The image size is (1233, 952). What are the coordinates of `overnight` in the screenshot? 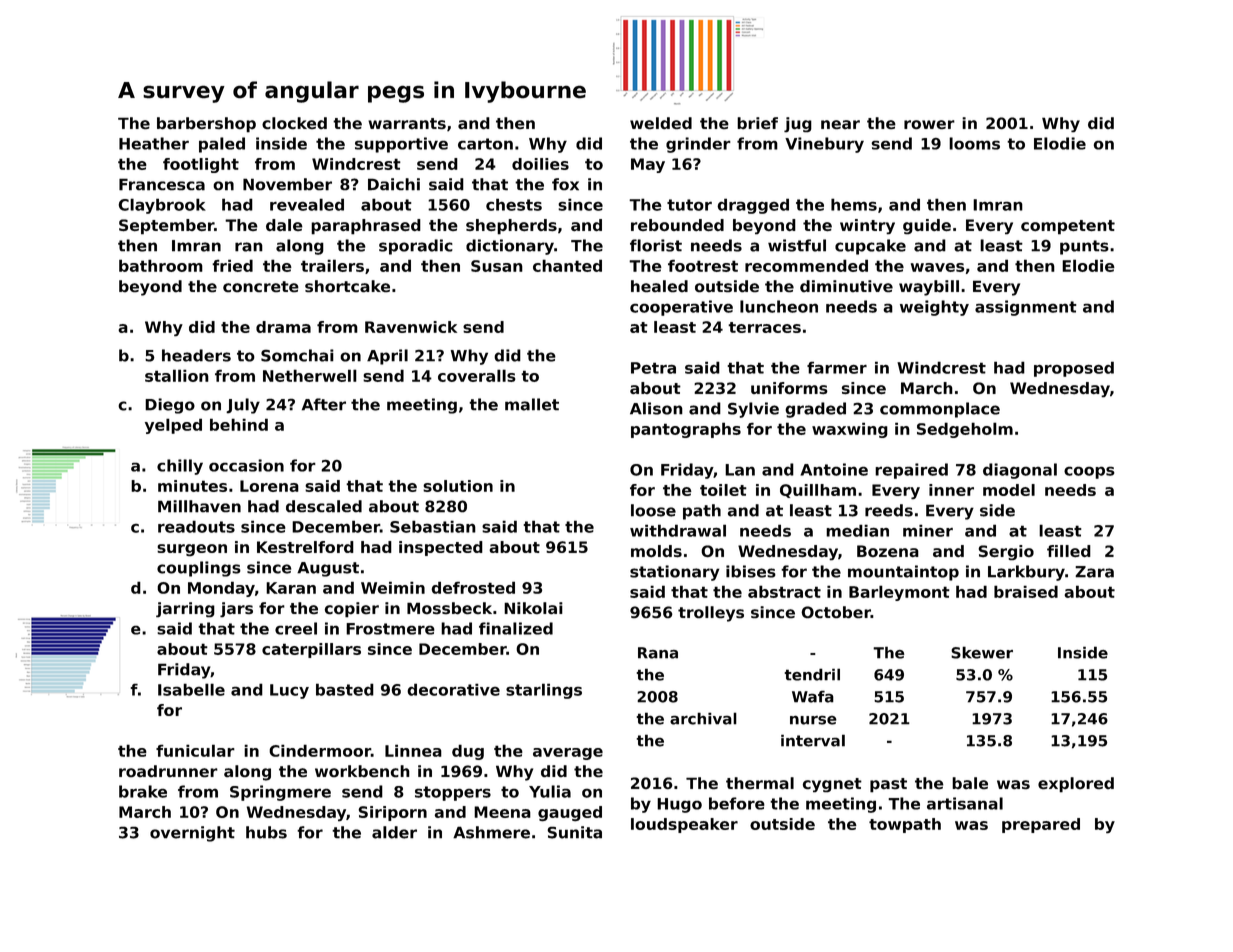 It's located at (192, 834).
